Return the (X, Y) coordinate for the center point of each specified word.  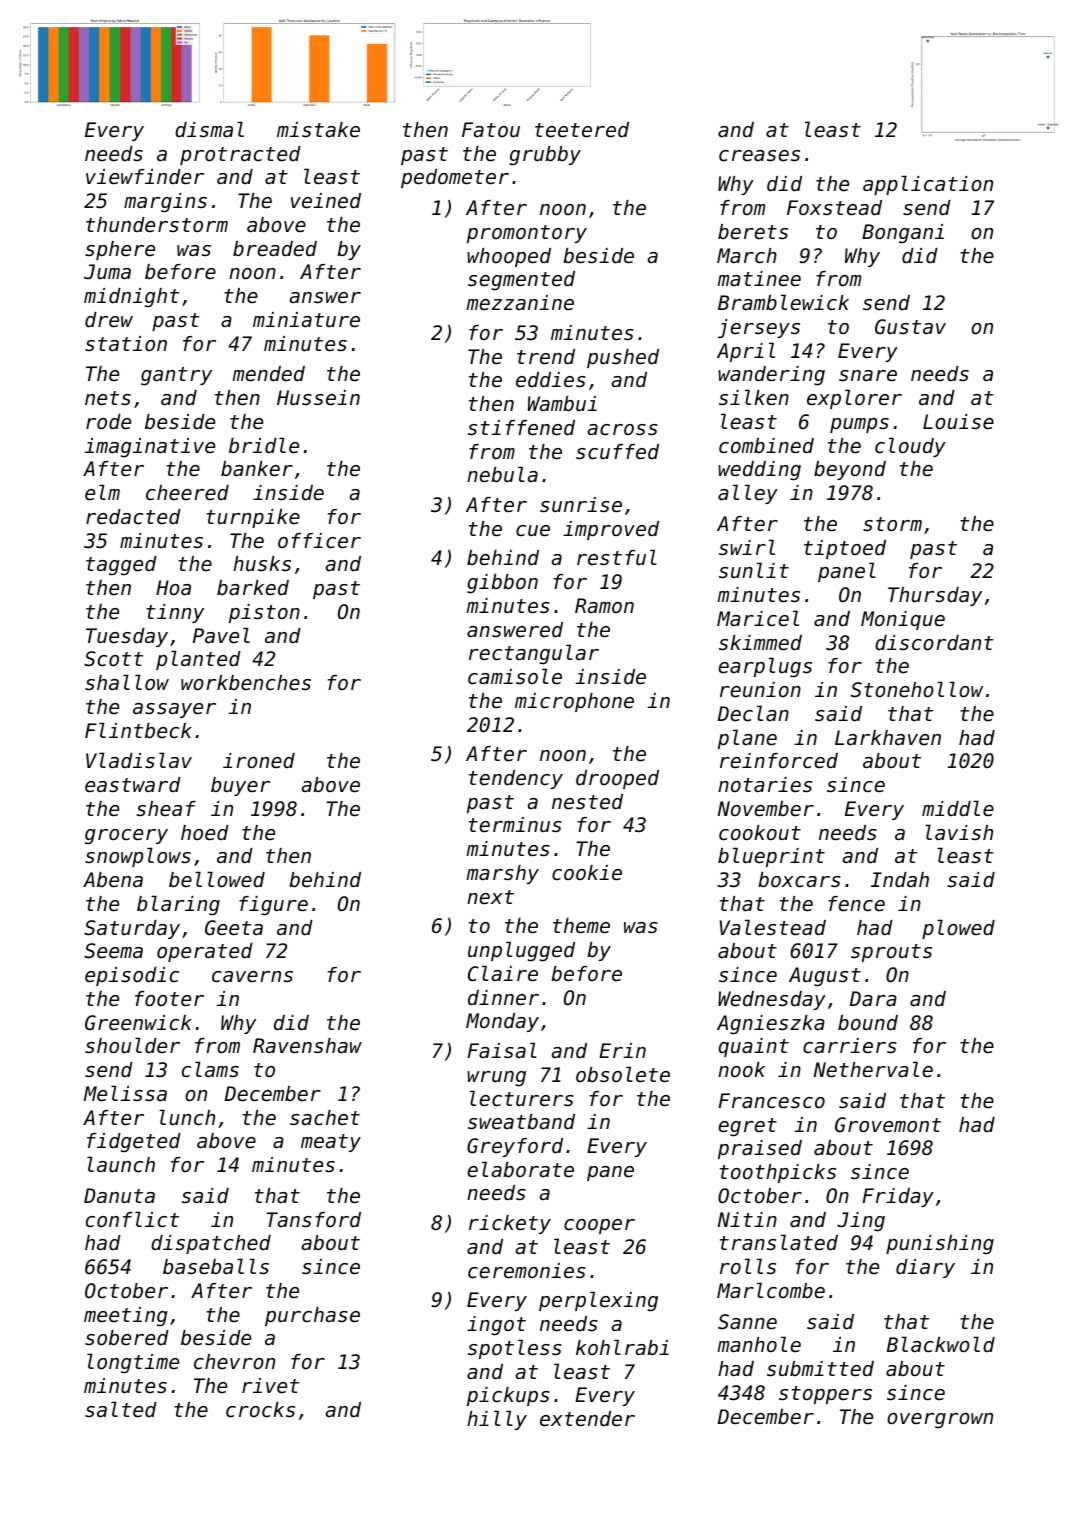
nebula (502, 474)
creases (759, 156)
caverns (252, 977)
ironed (259, 761)
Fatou (491, 129)
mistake (318, 130)
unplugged (521, 951)
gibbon (502, 584)
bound (868, 1023)
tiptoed (845, 549)
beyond (850, 470)
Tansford (313, 1220)
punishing (940, 1245)
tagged (121, 565)
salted (121, 1409)
